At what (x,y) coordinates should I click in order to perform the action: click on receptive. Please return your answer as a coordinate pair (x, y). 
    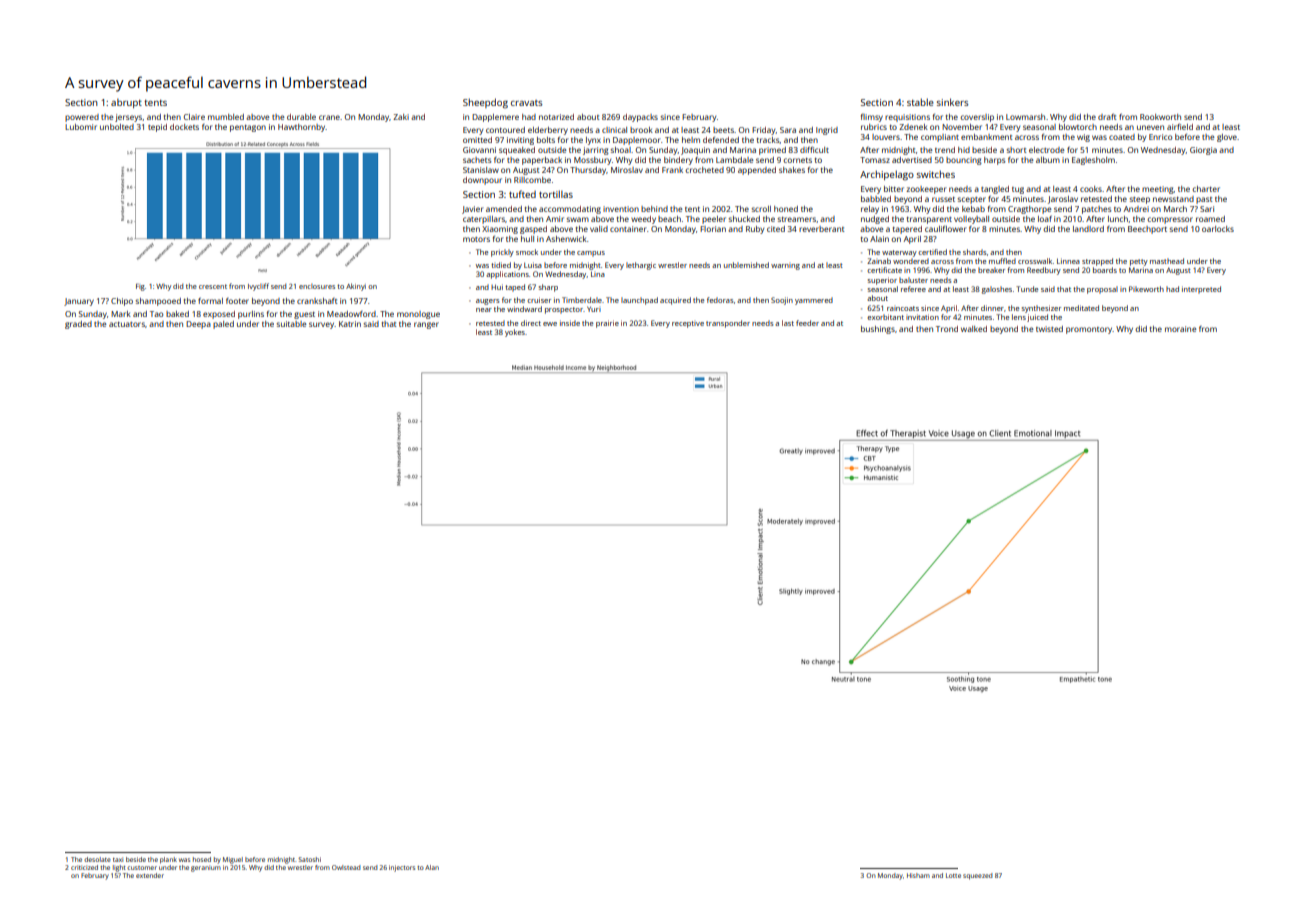
    Looking at the image, I should click on (688, 324).
